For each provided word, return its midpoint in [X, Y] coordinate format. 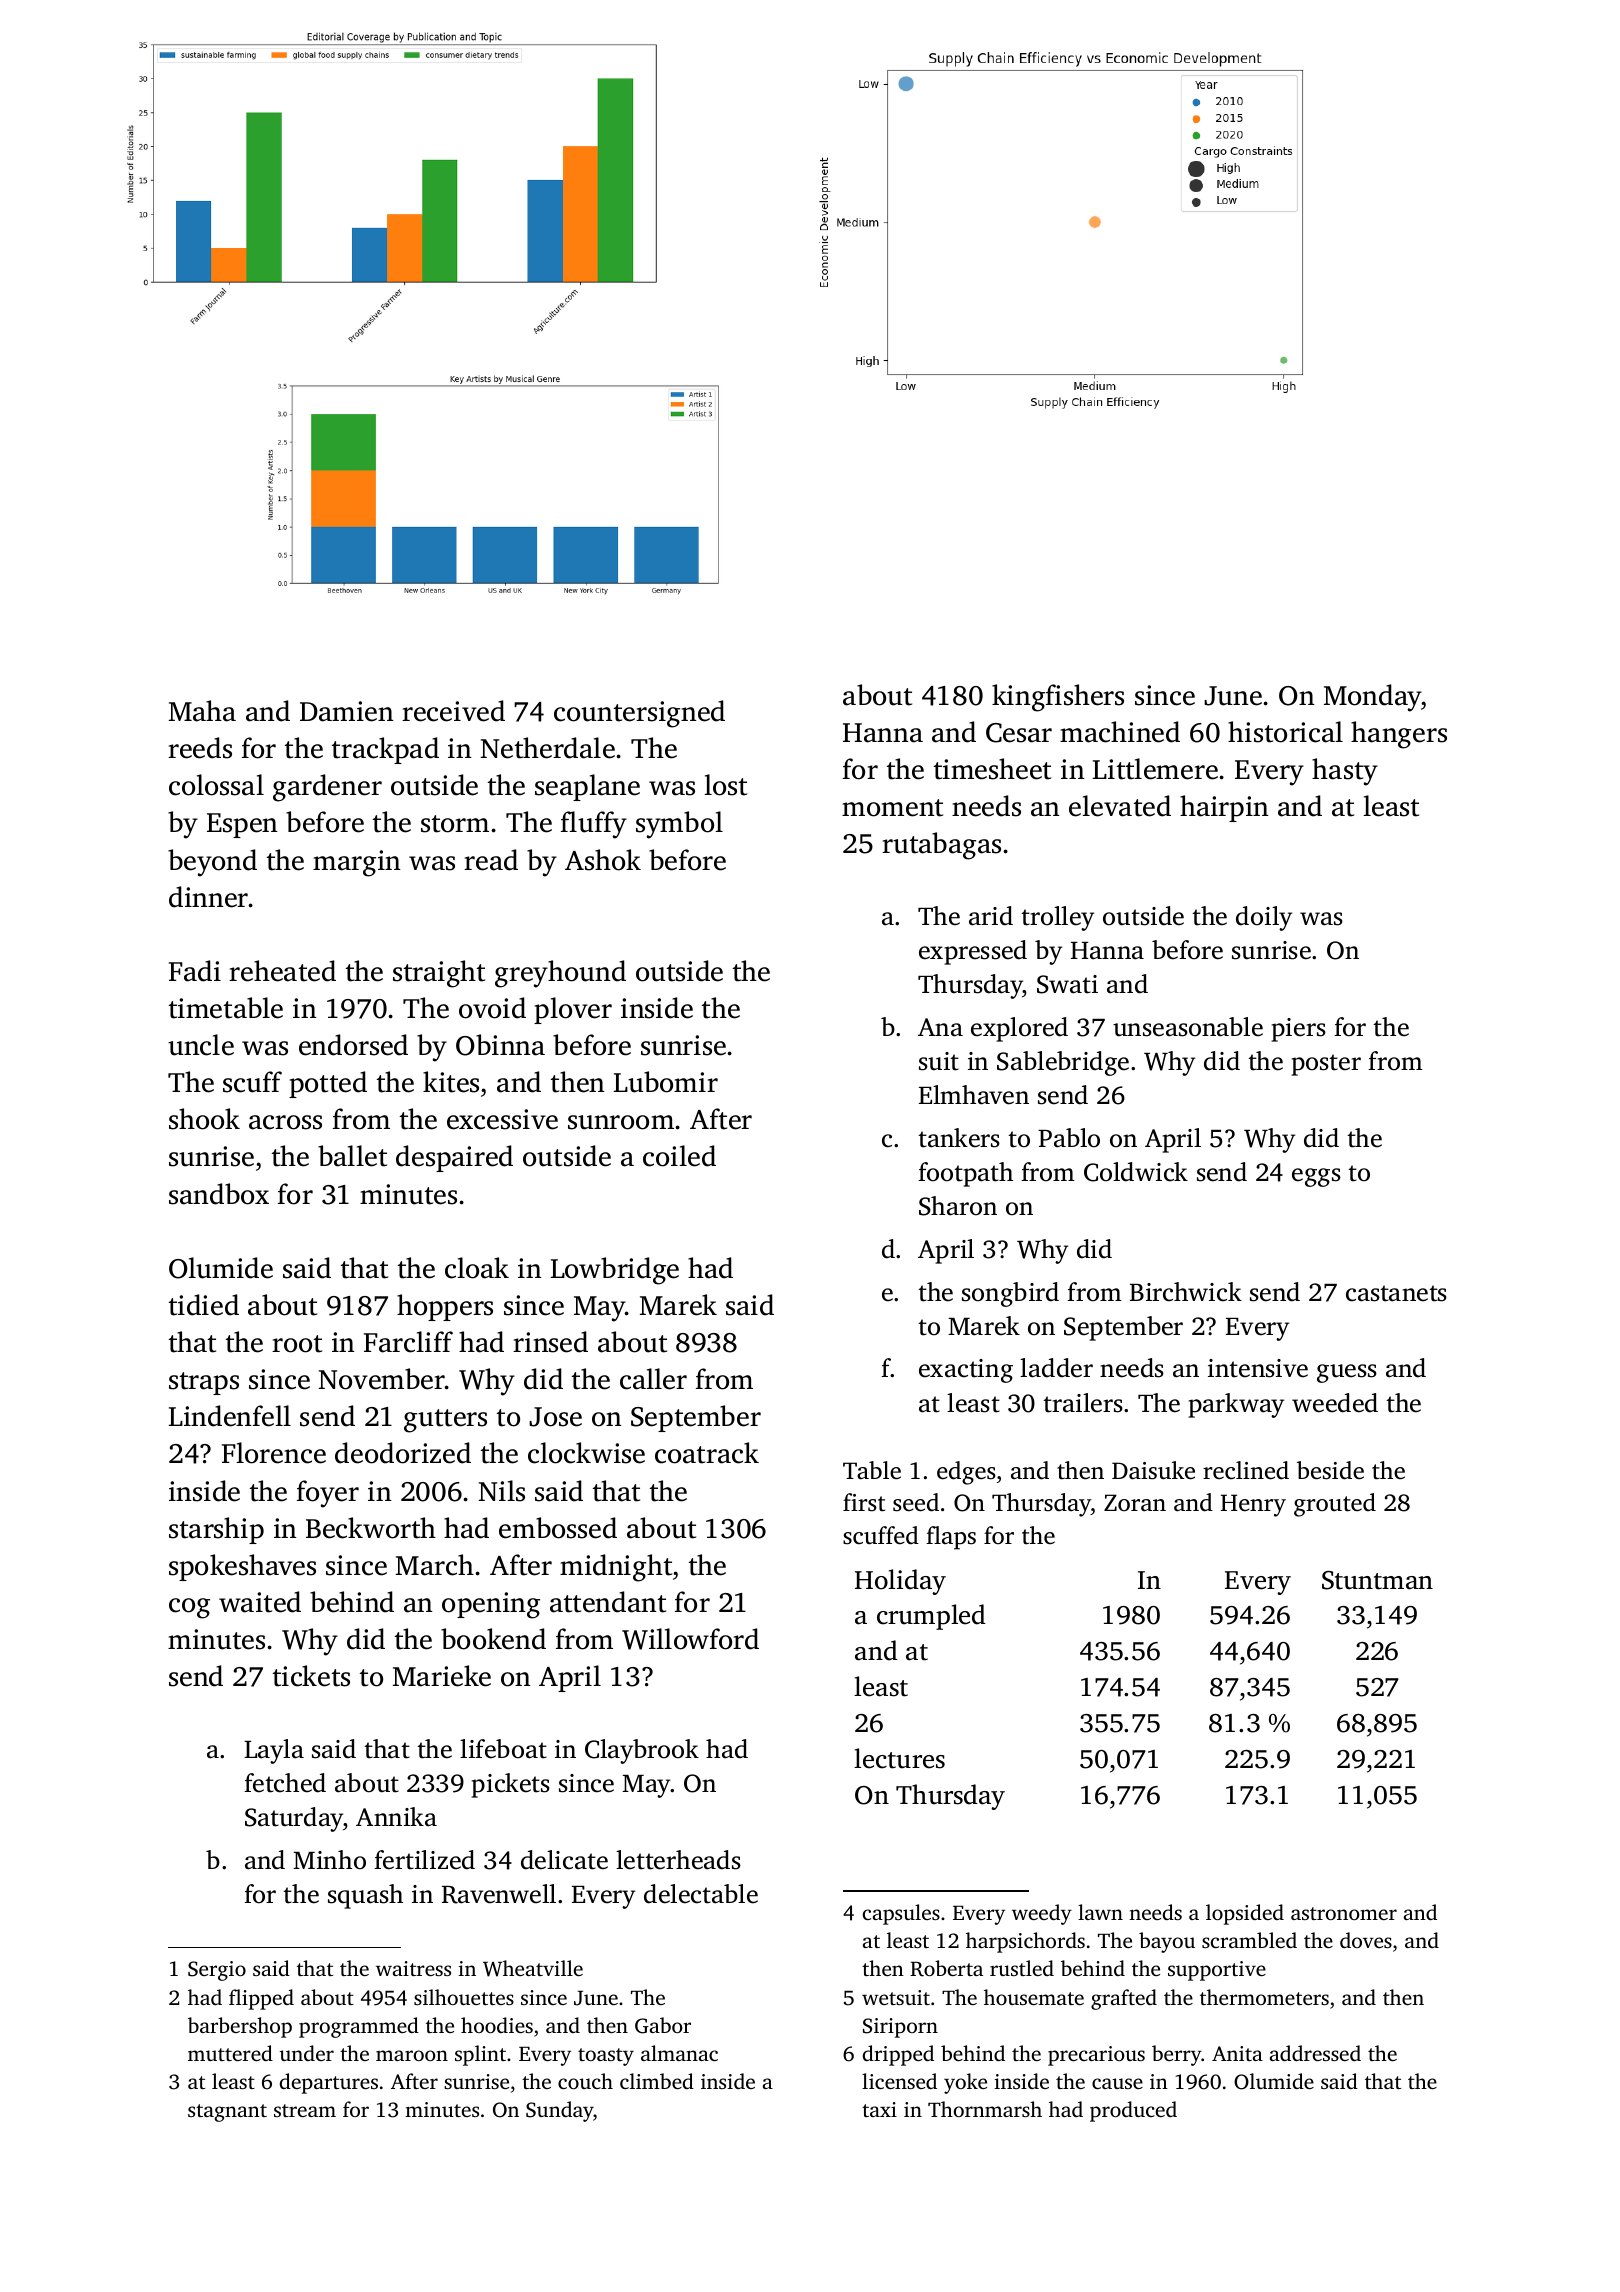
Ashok [603, 860]
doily [1264, 918]
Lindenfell [229, 1416]
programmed [359, 2027]
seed [916, 1502]
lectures [899, 1758]
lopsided [1245, 1914]
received [453, 711]
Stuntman [1377, 1580]
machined [1120, 732]
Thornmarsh [985, 2109]
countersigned [639, 714]
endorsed [353, 1045]
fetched [285, 1783]
